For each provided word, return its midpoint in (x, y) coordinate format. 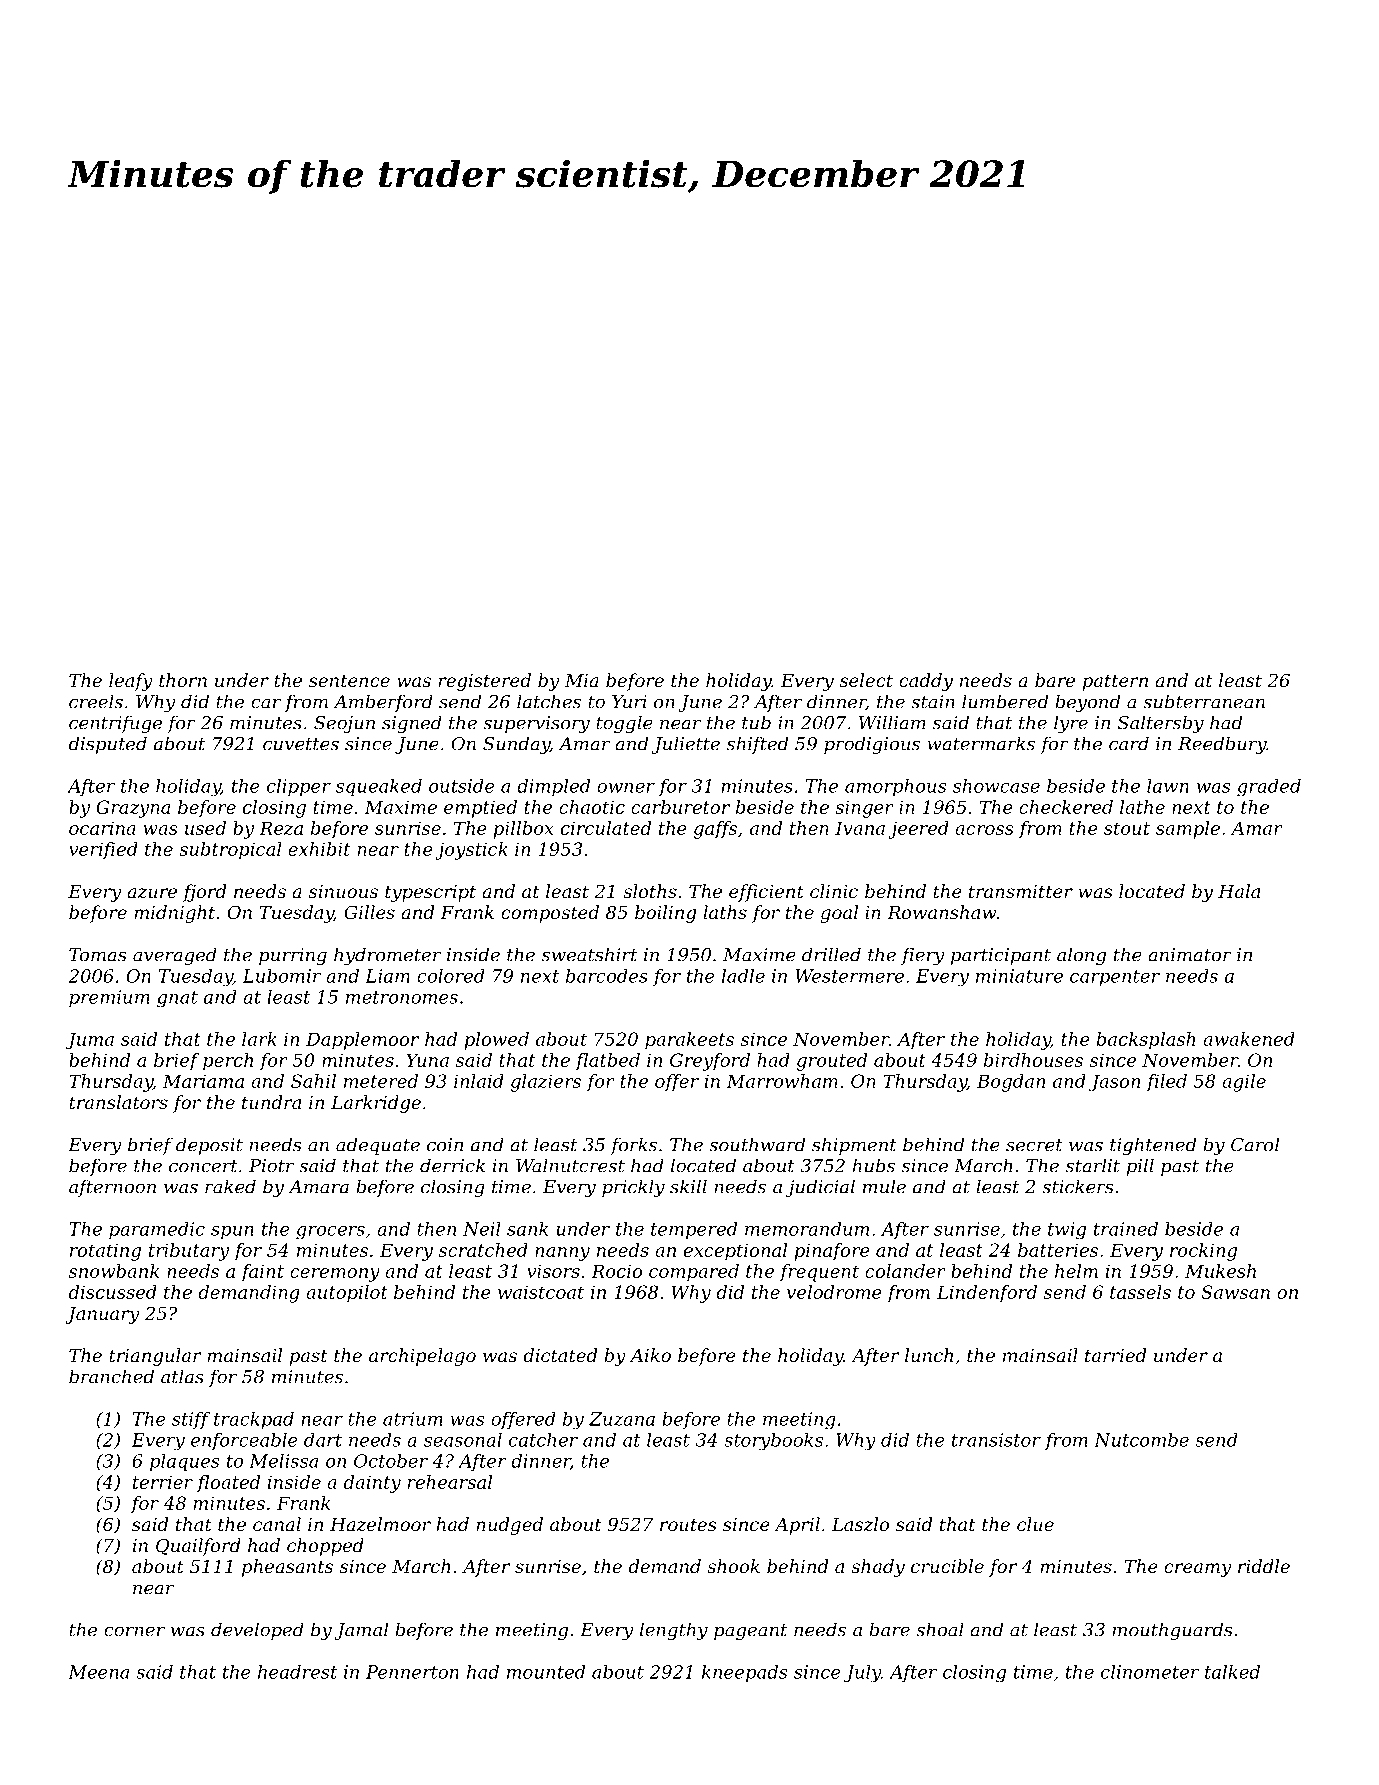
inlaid (479, 1081)
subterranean (1204, 701)
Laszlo (860, 1524)
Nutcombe (1141, 1440)
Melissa (283, 1461)
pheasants (287, 1568)
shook (733, 1566)
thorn (183, 680)
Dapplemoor (362, 1041)
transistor (996, 1440)
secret (1034, 1145)
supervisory (536, 724)
